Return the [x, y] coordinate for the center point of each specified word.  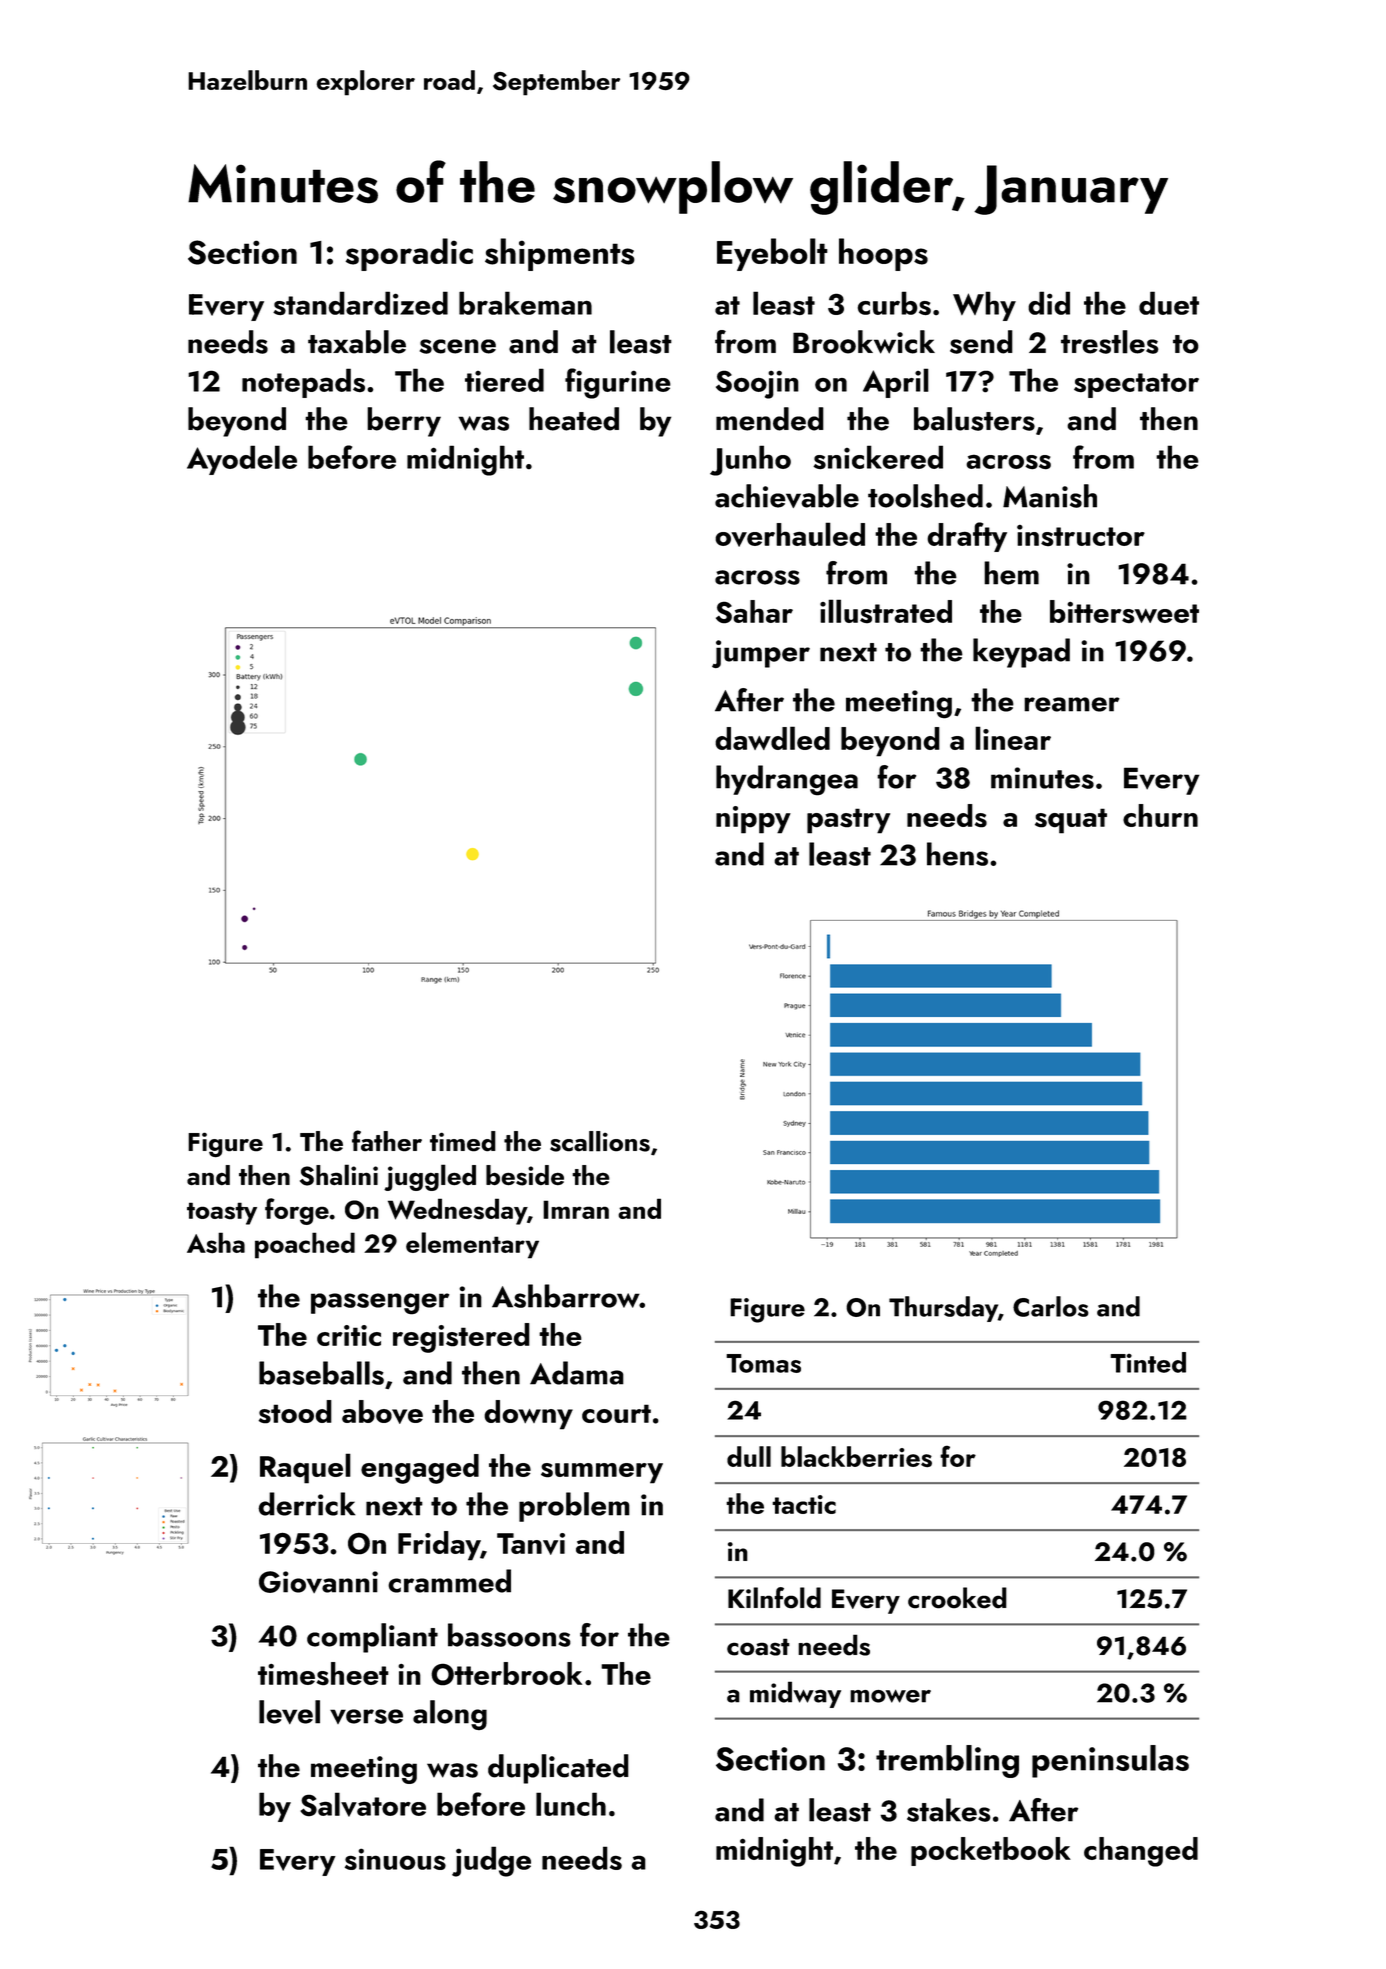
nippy [753, 820]
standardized [360, 303]
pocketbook [991, 1851]
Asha [216, 1243]
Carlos [1051, 1306]
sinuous [395, 1859]
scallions [600, 1141]
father [387, 1141]
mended [770, 419]
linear [1013, 738]
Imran [576, 1209]
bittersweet [1124, 612]
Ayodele [242, 460]
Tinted [1148, 1362]
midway [795, 1694]
